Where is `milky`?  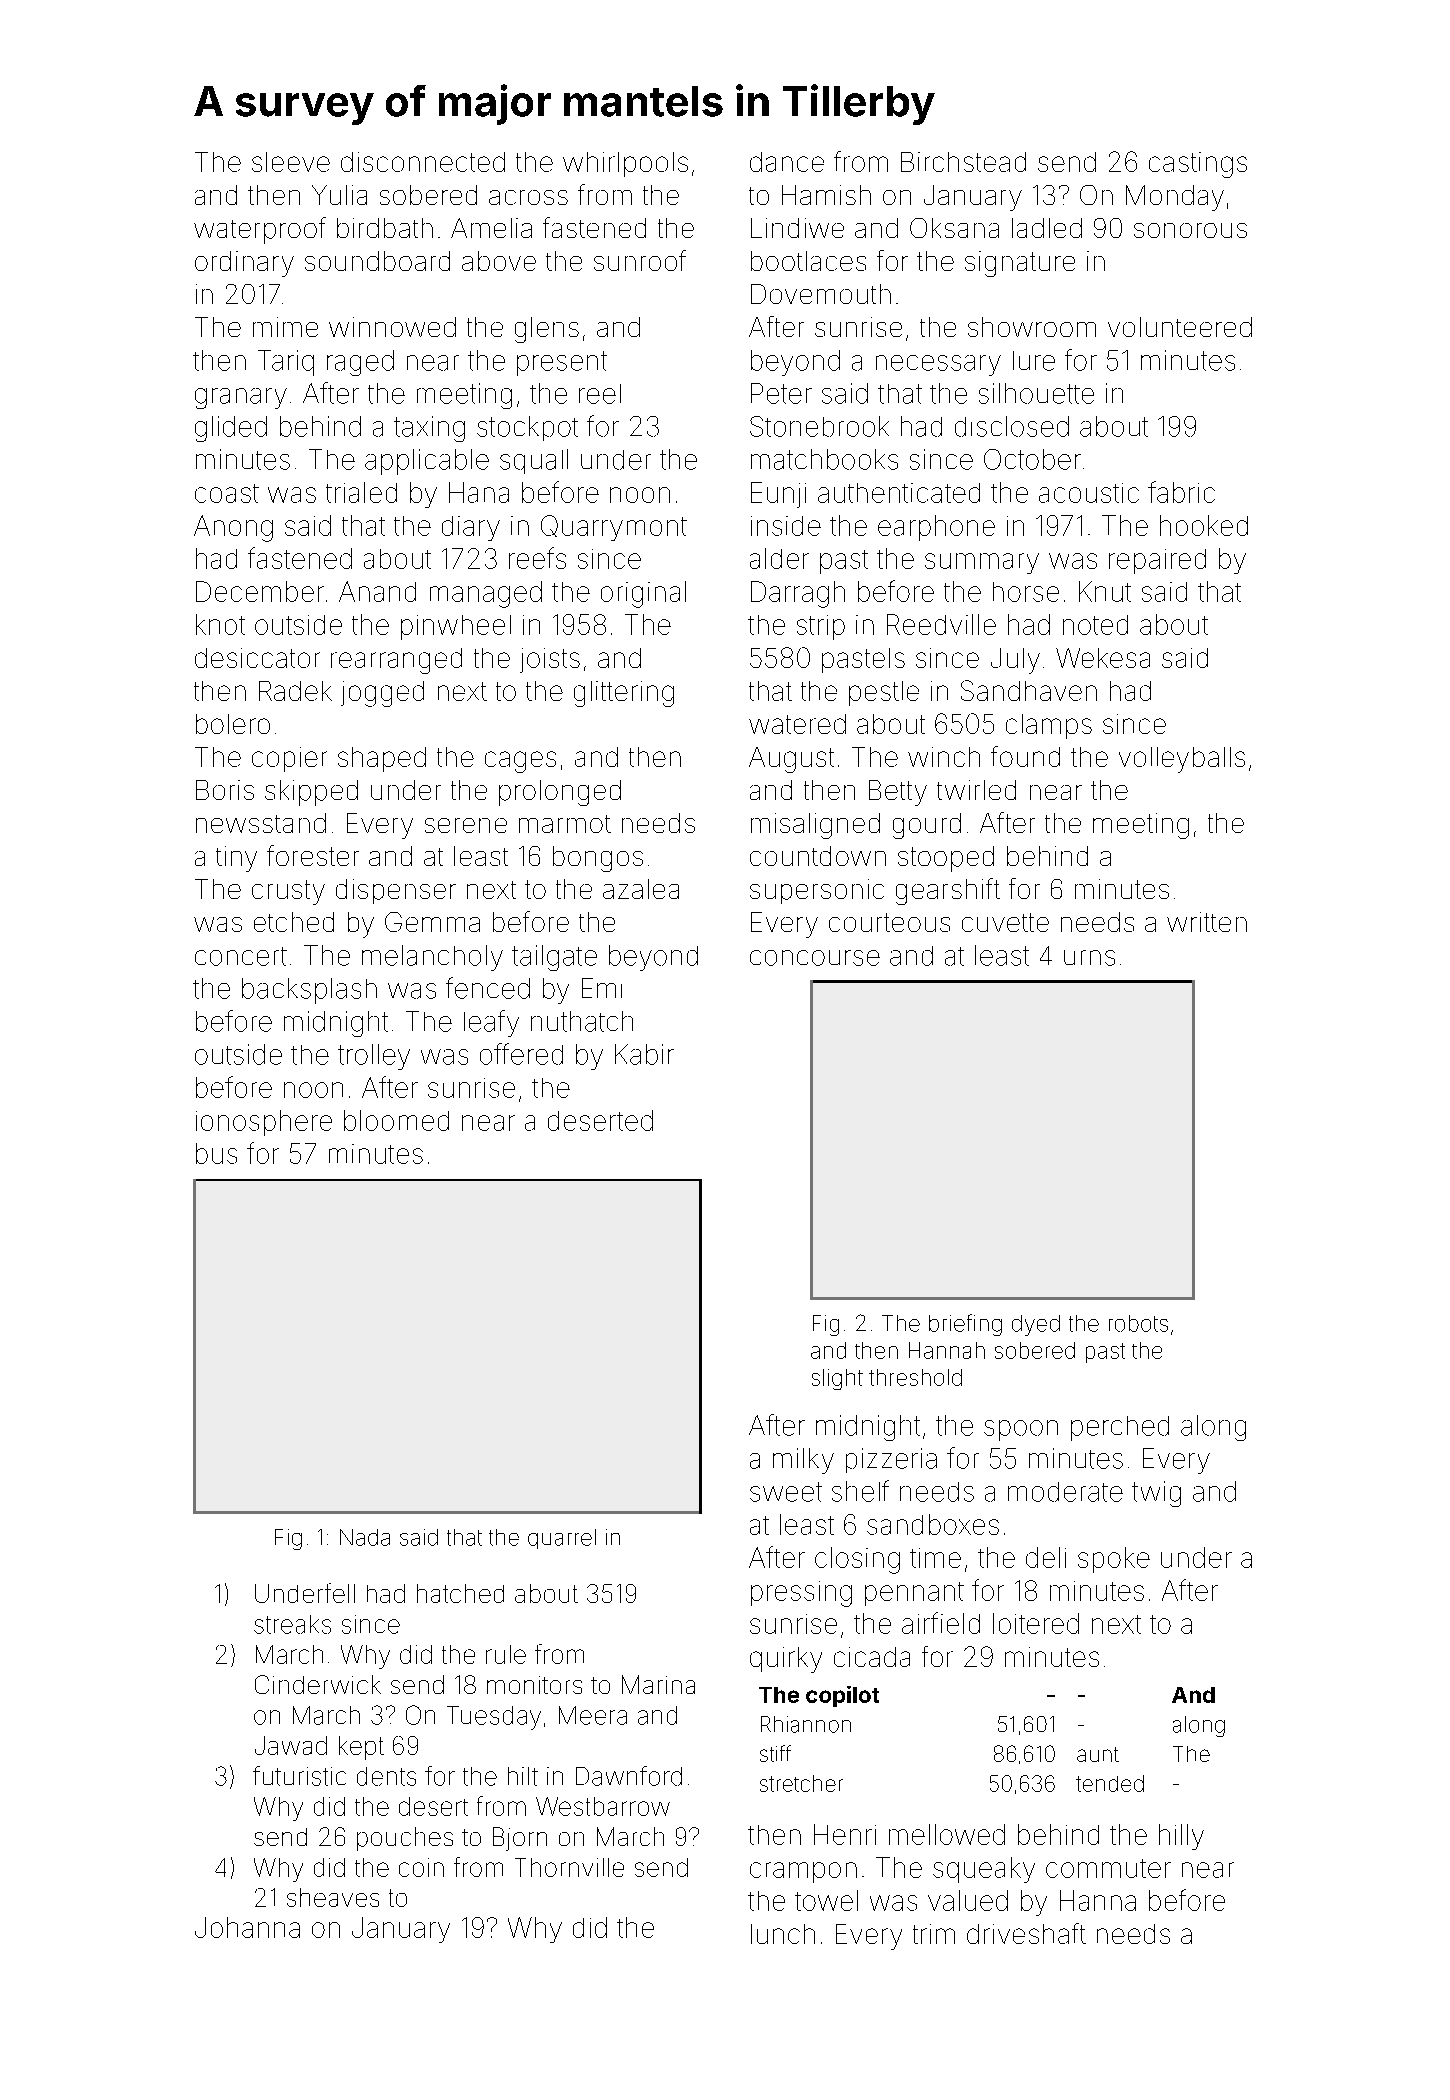 milky is located at coordinates (803, 1461).
